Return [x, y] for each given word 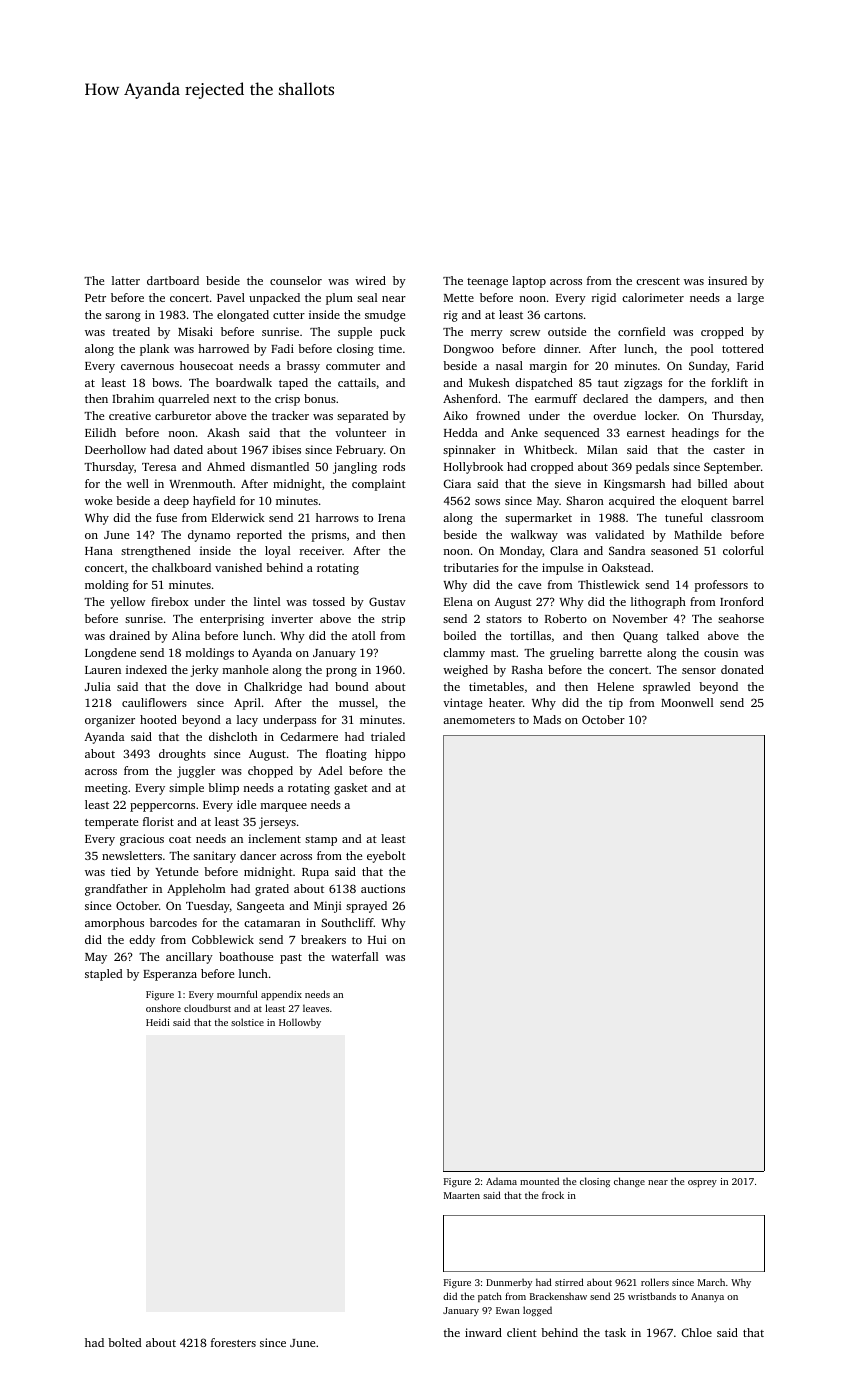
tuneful [684, 517]
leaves [316, 1008]
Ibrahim [133, 398]
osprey [702, 1184]
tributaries [471, 567]
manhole [245, 669]
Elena [458, 601]
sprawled [667, 688]
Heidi [158, 1022]
